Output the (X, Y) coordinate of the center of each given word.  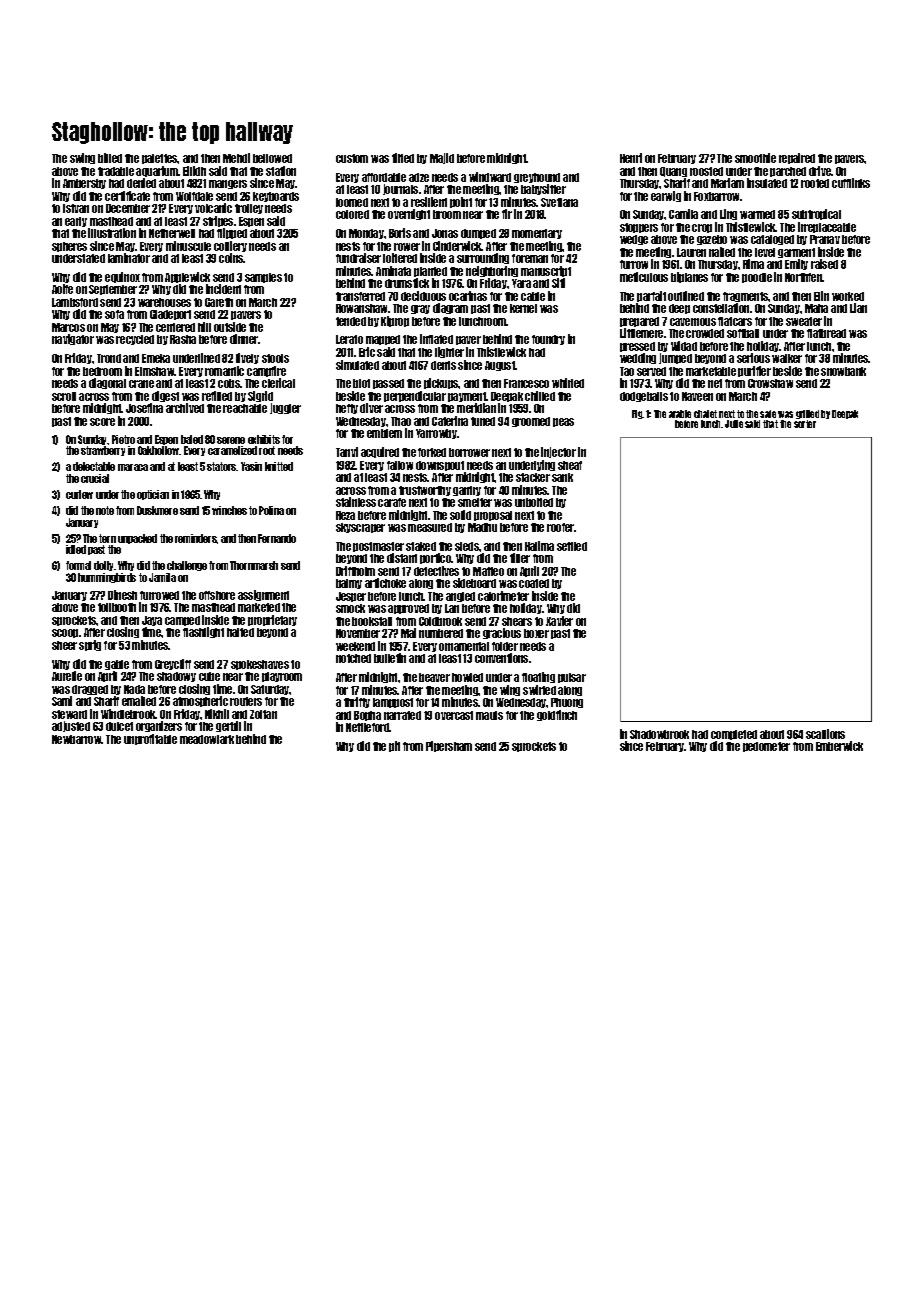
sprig (90, 645)
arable (680, 414)
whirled (568, 383)
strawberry (103, 451)
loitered (400, 258)
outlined (686, 296)
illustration (112, 233)
